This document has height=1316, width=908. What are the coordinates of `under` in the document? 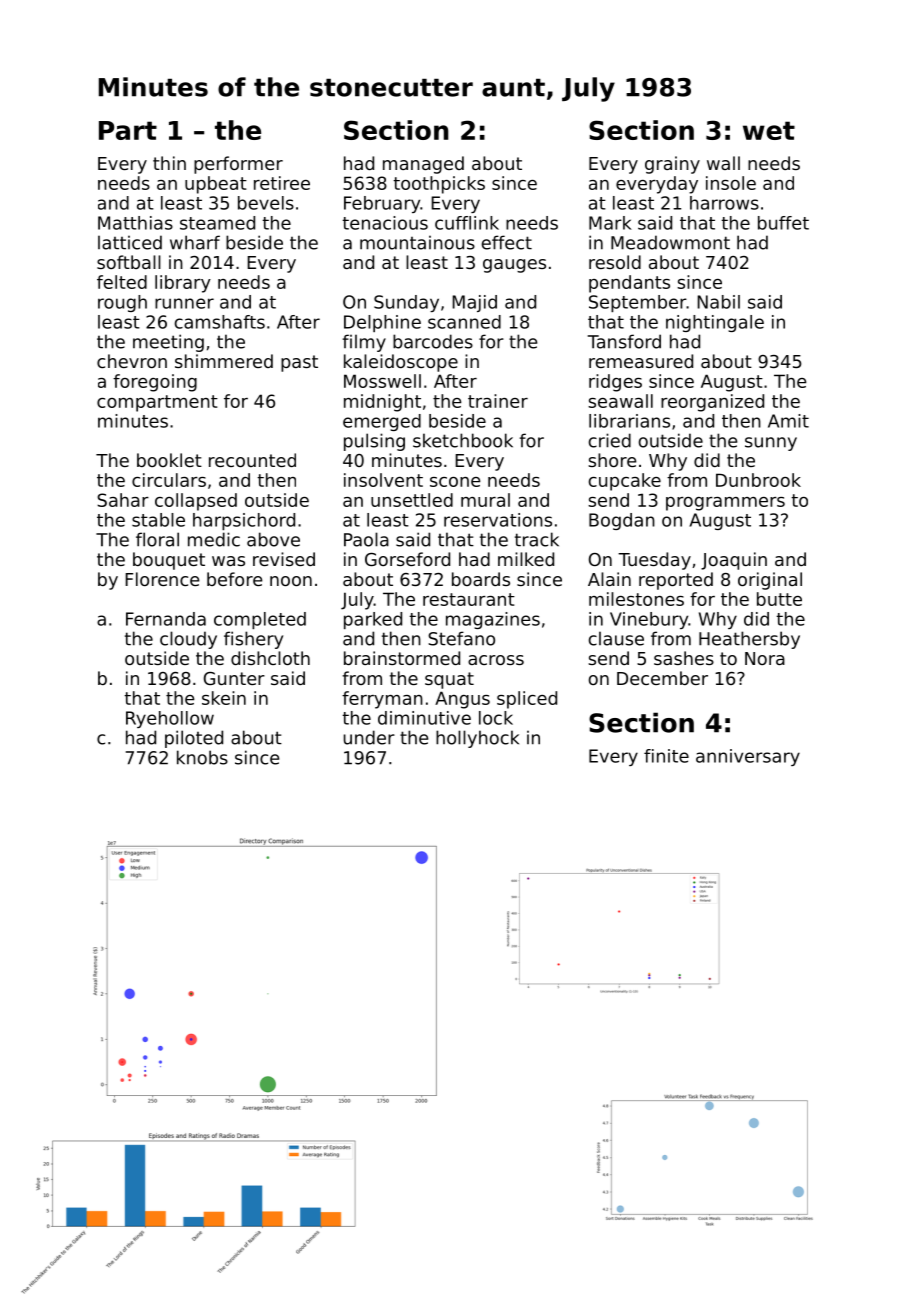 It's located at (369, 737).
